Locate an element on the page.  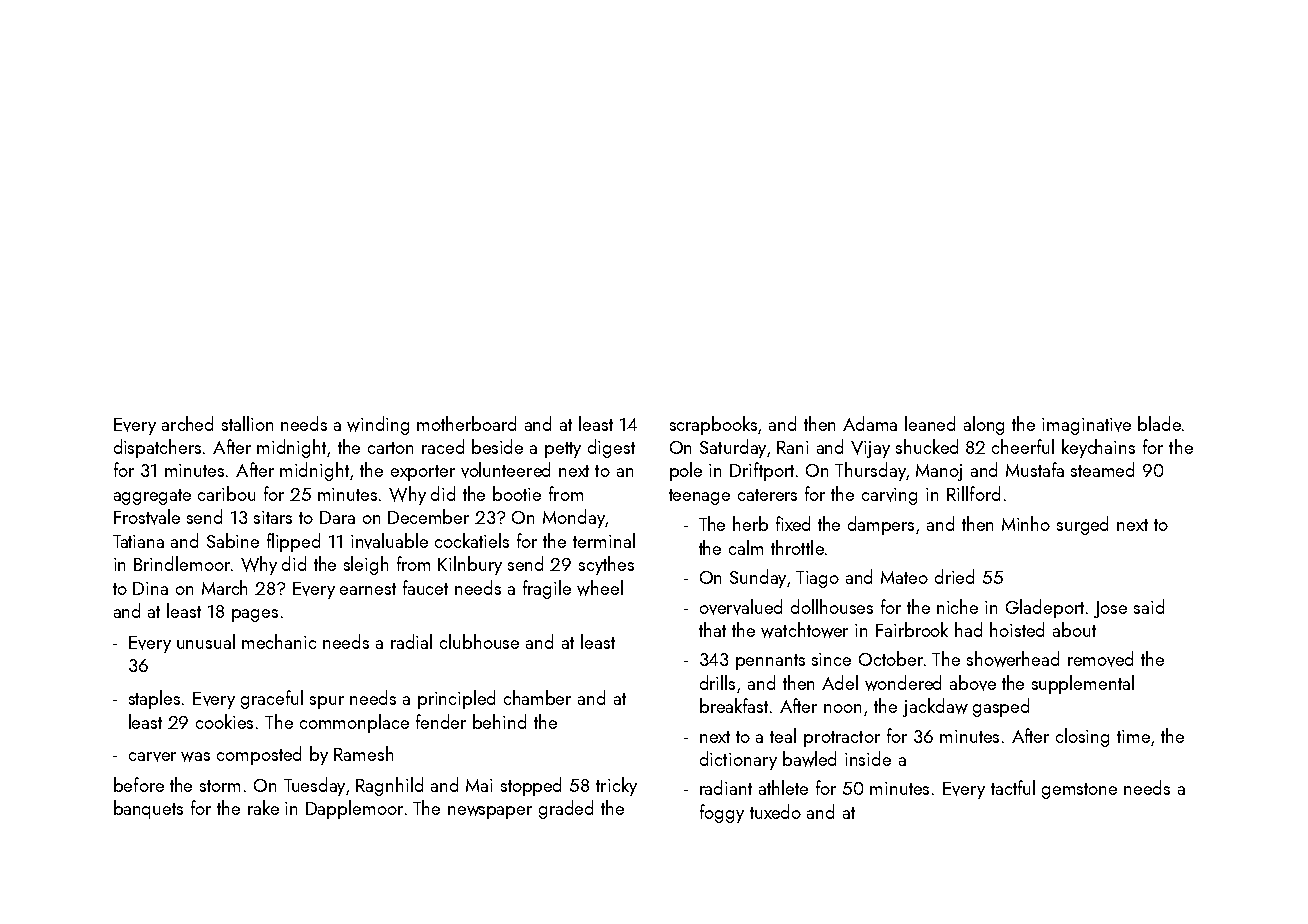
foggy is located at coordinates (722, 813).
